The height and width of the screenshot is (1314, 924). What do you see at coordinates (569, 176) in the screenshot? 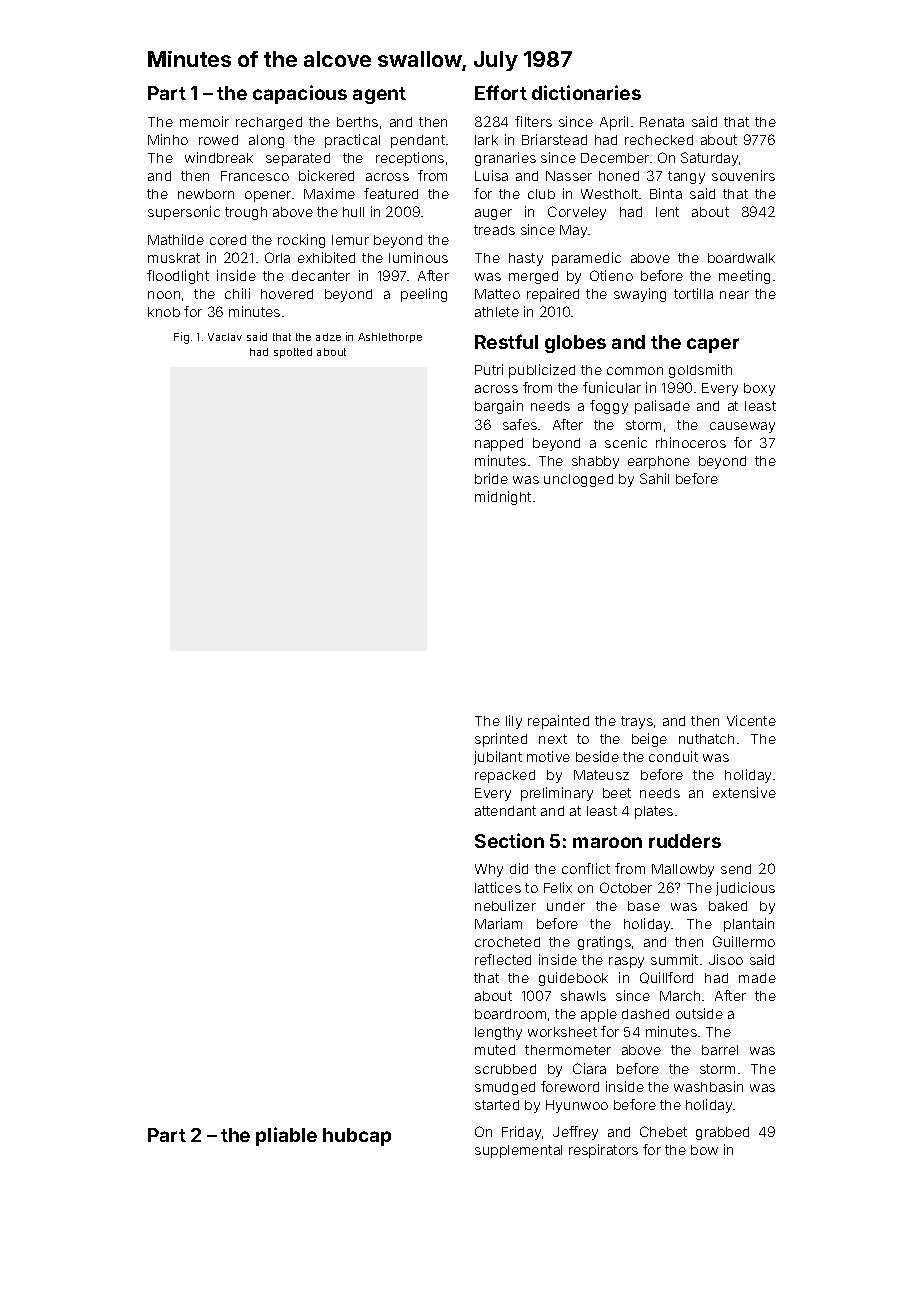
I see `Nasser` at bounding box center [569, 176].
